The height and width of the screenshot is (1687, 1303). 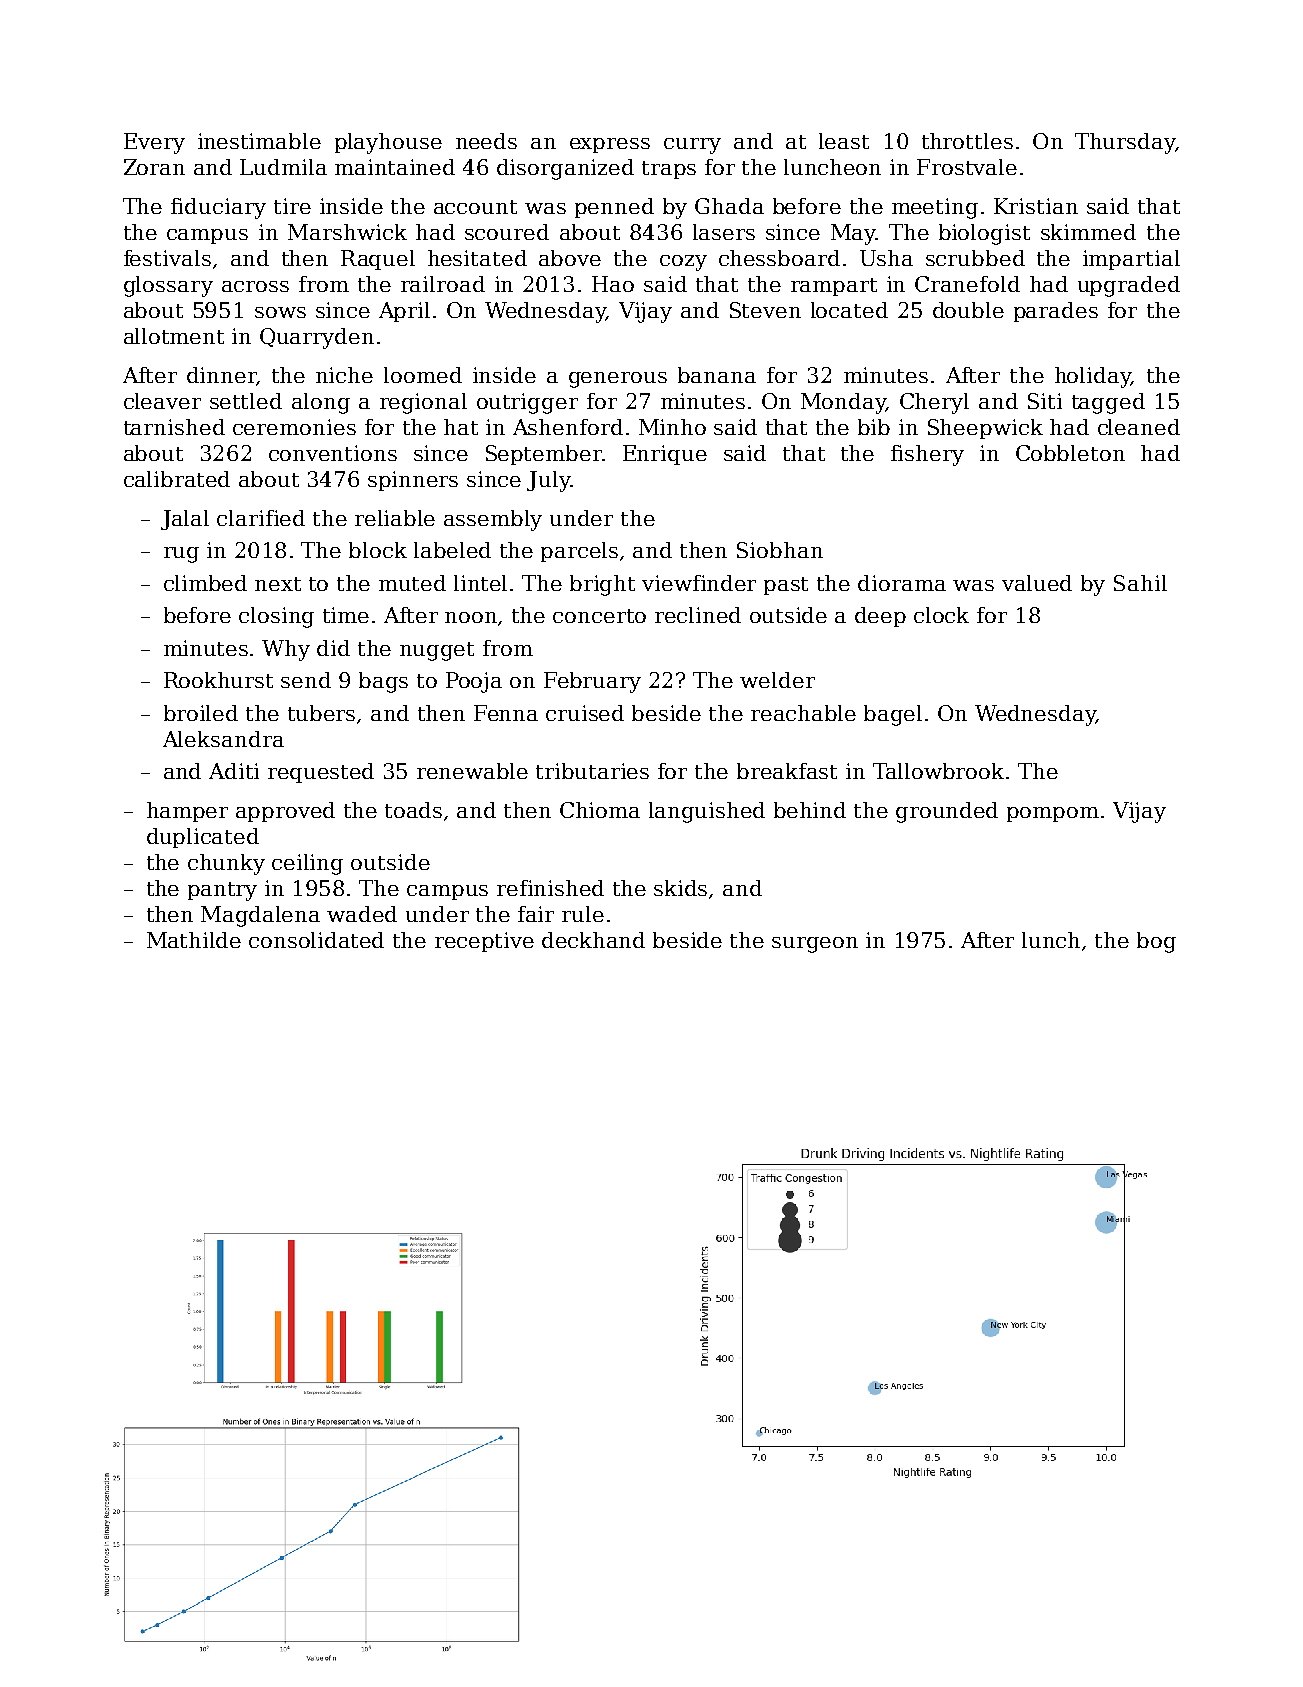 What do you see at coordinates (283, 167) in the screenshot?
I see `Ludmila` at bounding box center [283, 167].
